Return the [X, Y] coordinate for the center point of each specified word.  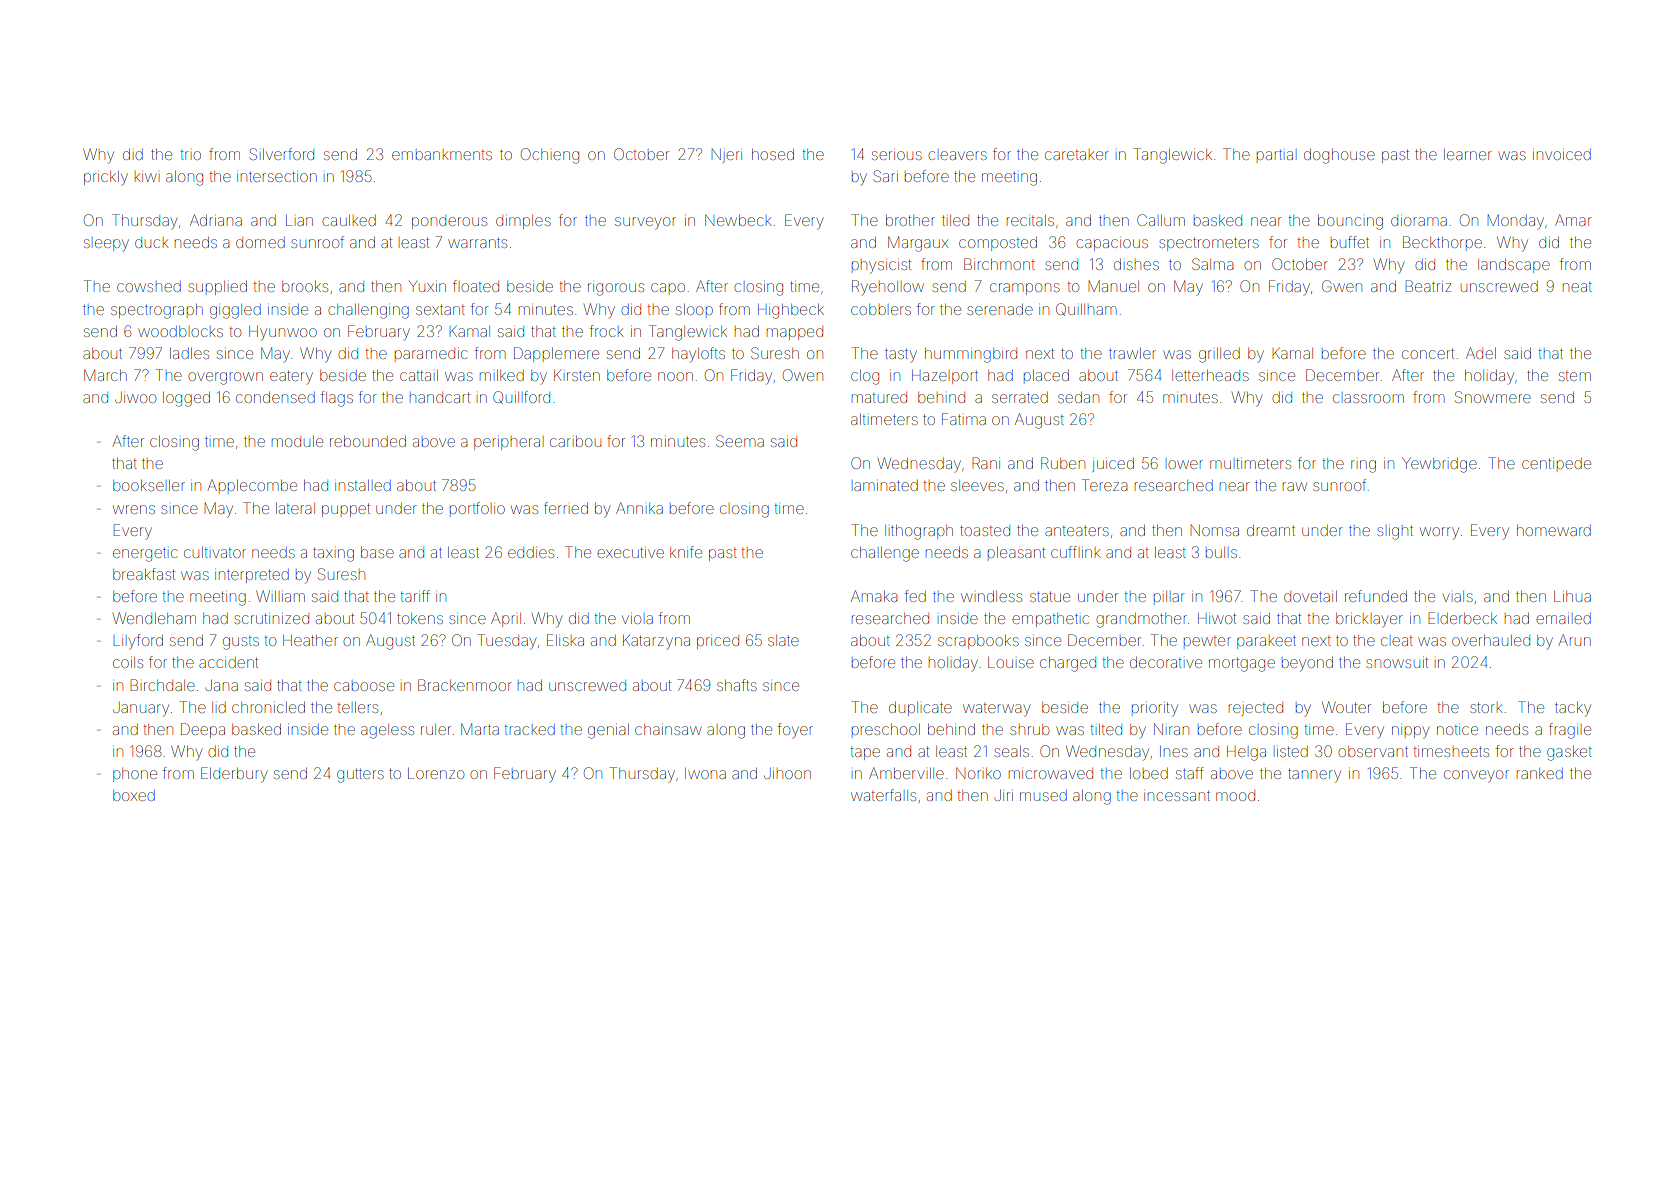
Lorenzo [436, 773]
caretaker [1077, 155]
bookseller [149, 485]
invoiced [1562, 154]
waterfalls [883, 795]
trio [191, 155]
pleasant [1016, 552]
